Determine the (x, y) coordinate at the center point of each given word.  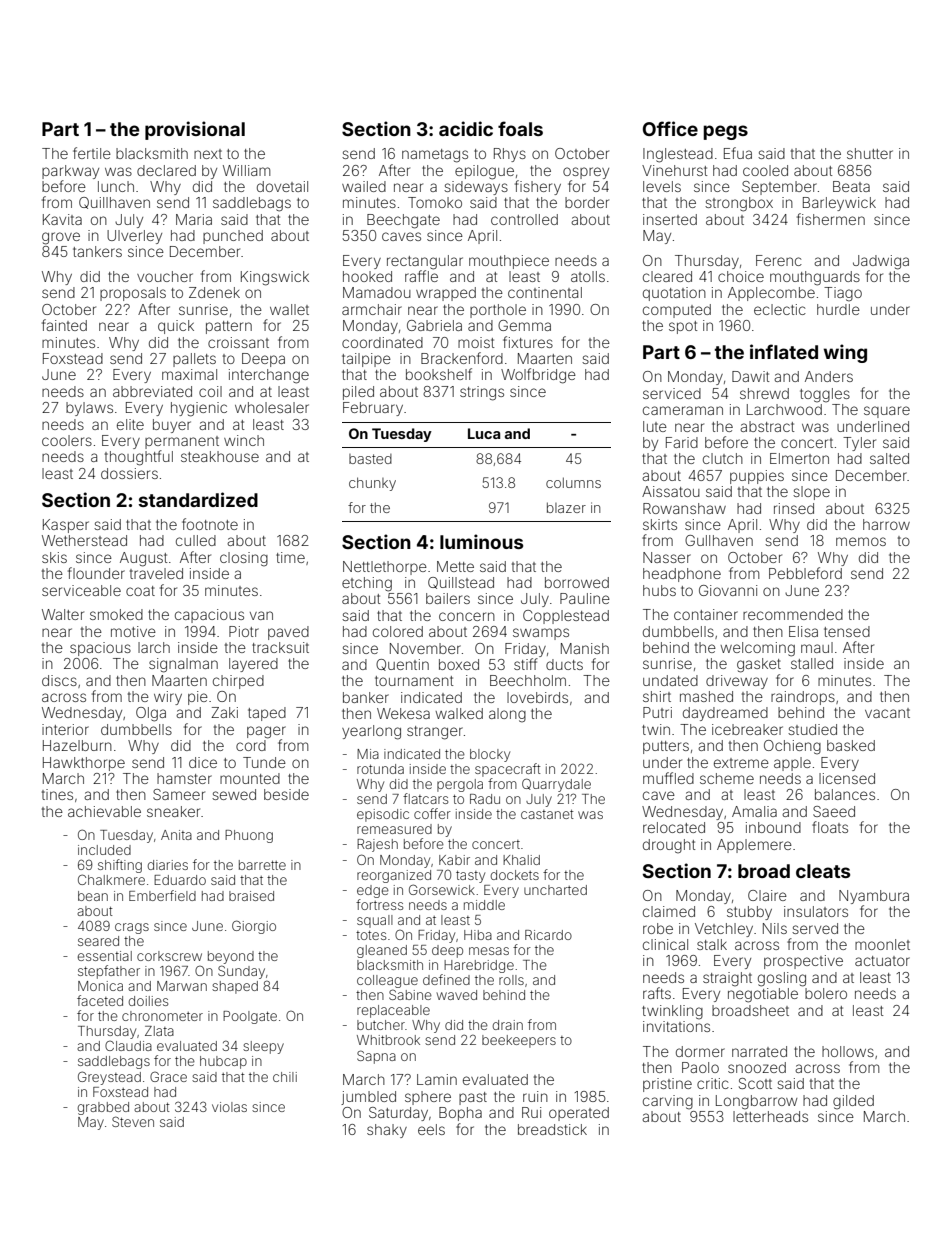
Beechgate (403, 221)
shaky (387, 1131)
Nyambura (874, 897)
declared (166, 170)
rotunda (380, 769)
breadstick (552, 1129)
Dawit (751, 376)
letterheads (770, 1116)
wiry (168, 698)
